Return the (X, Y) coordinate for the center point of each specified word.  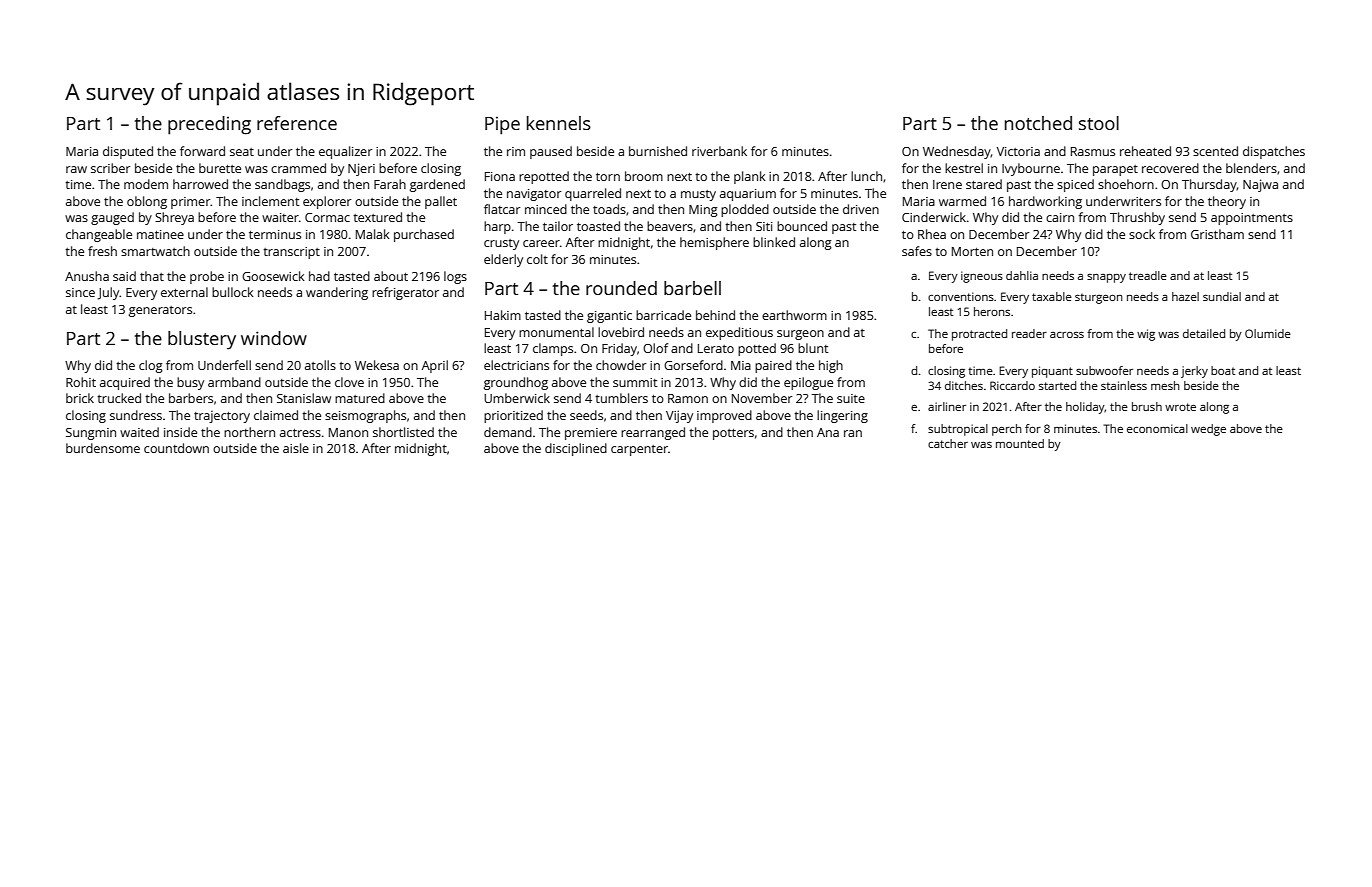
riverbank (719, 151)
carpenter (639, 450)
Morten (972, 251)
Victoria (1018, 151)
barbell (692, 288)
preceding (209, 125)
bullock (233, 292)
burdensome (103, 448)
